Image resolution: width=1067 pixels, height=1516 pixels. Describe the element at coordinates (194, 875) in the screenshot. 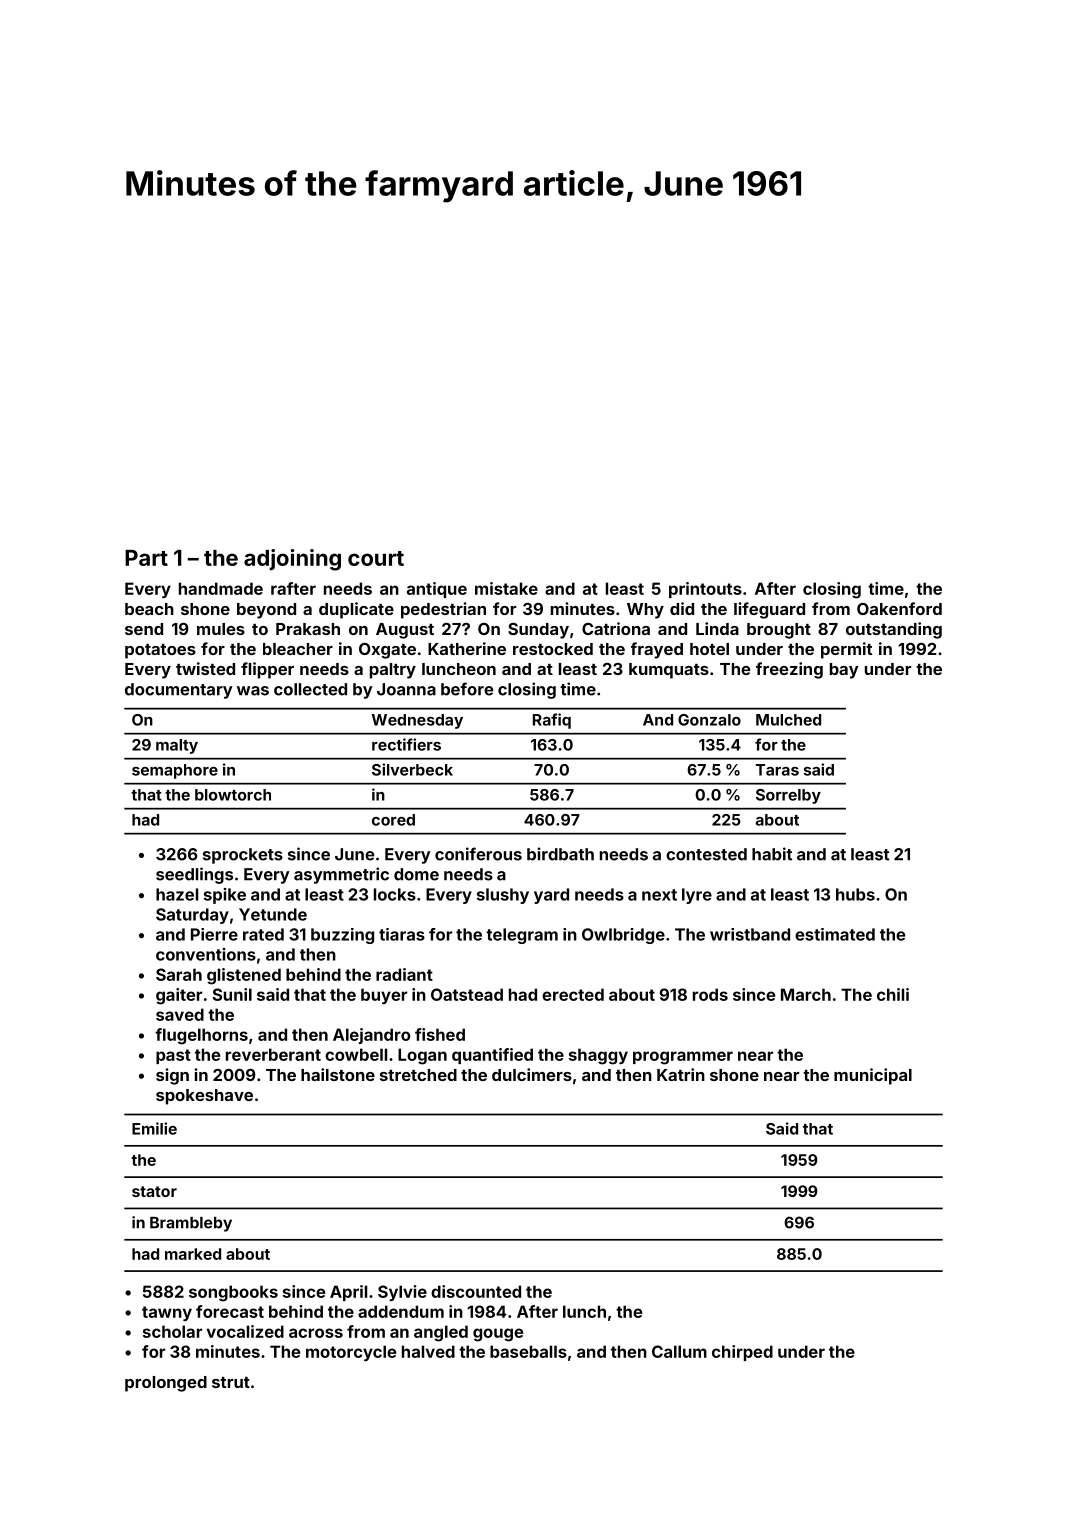

I see `seedlings` at that location.
